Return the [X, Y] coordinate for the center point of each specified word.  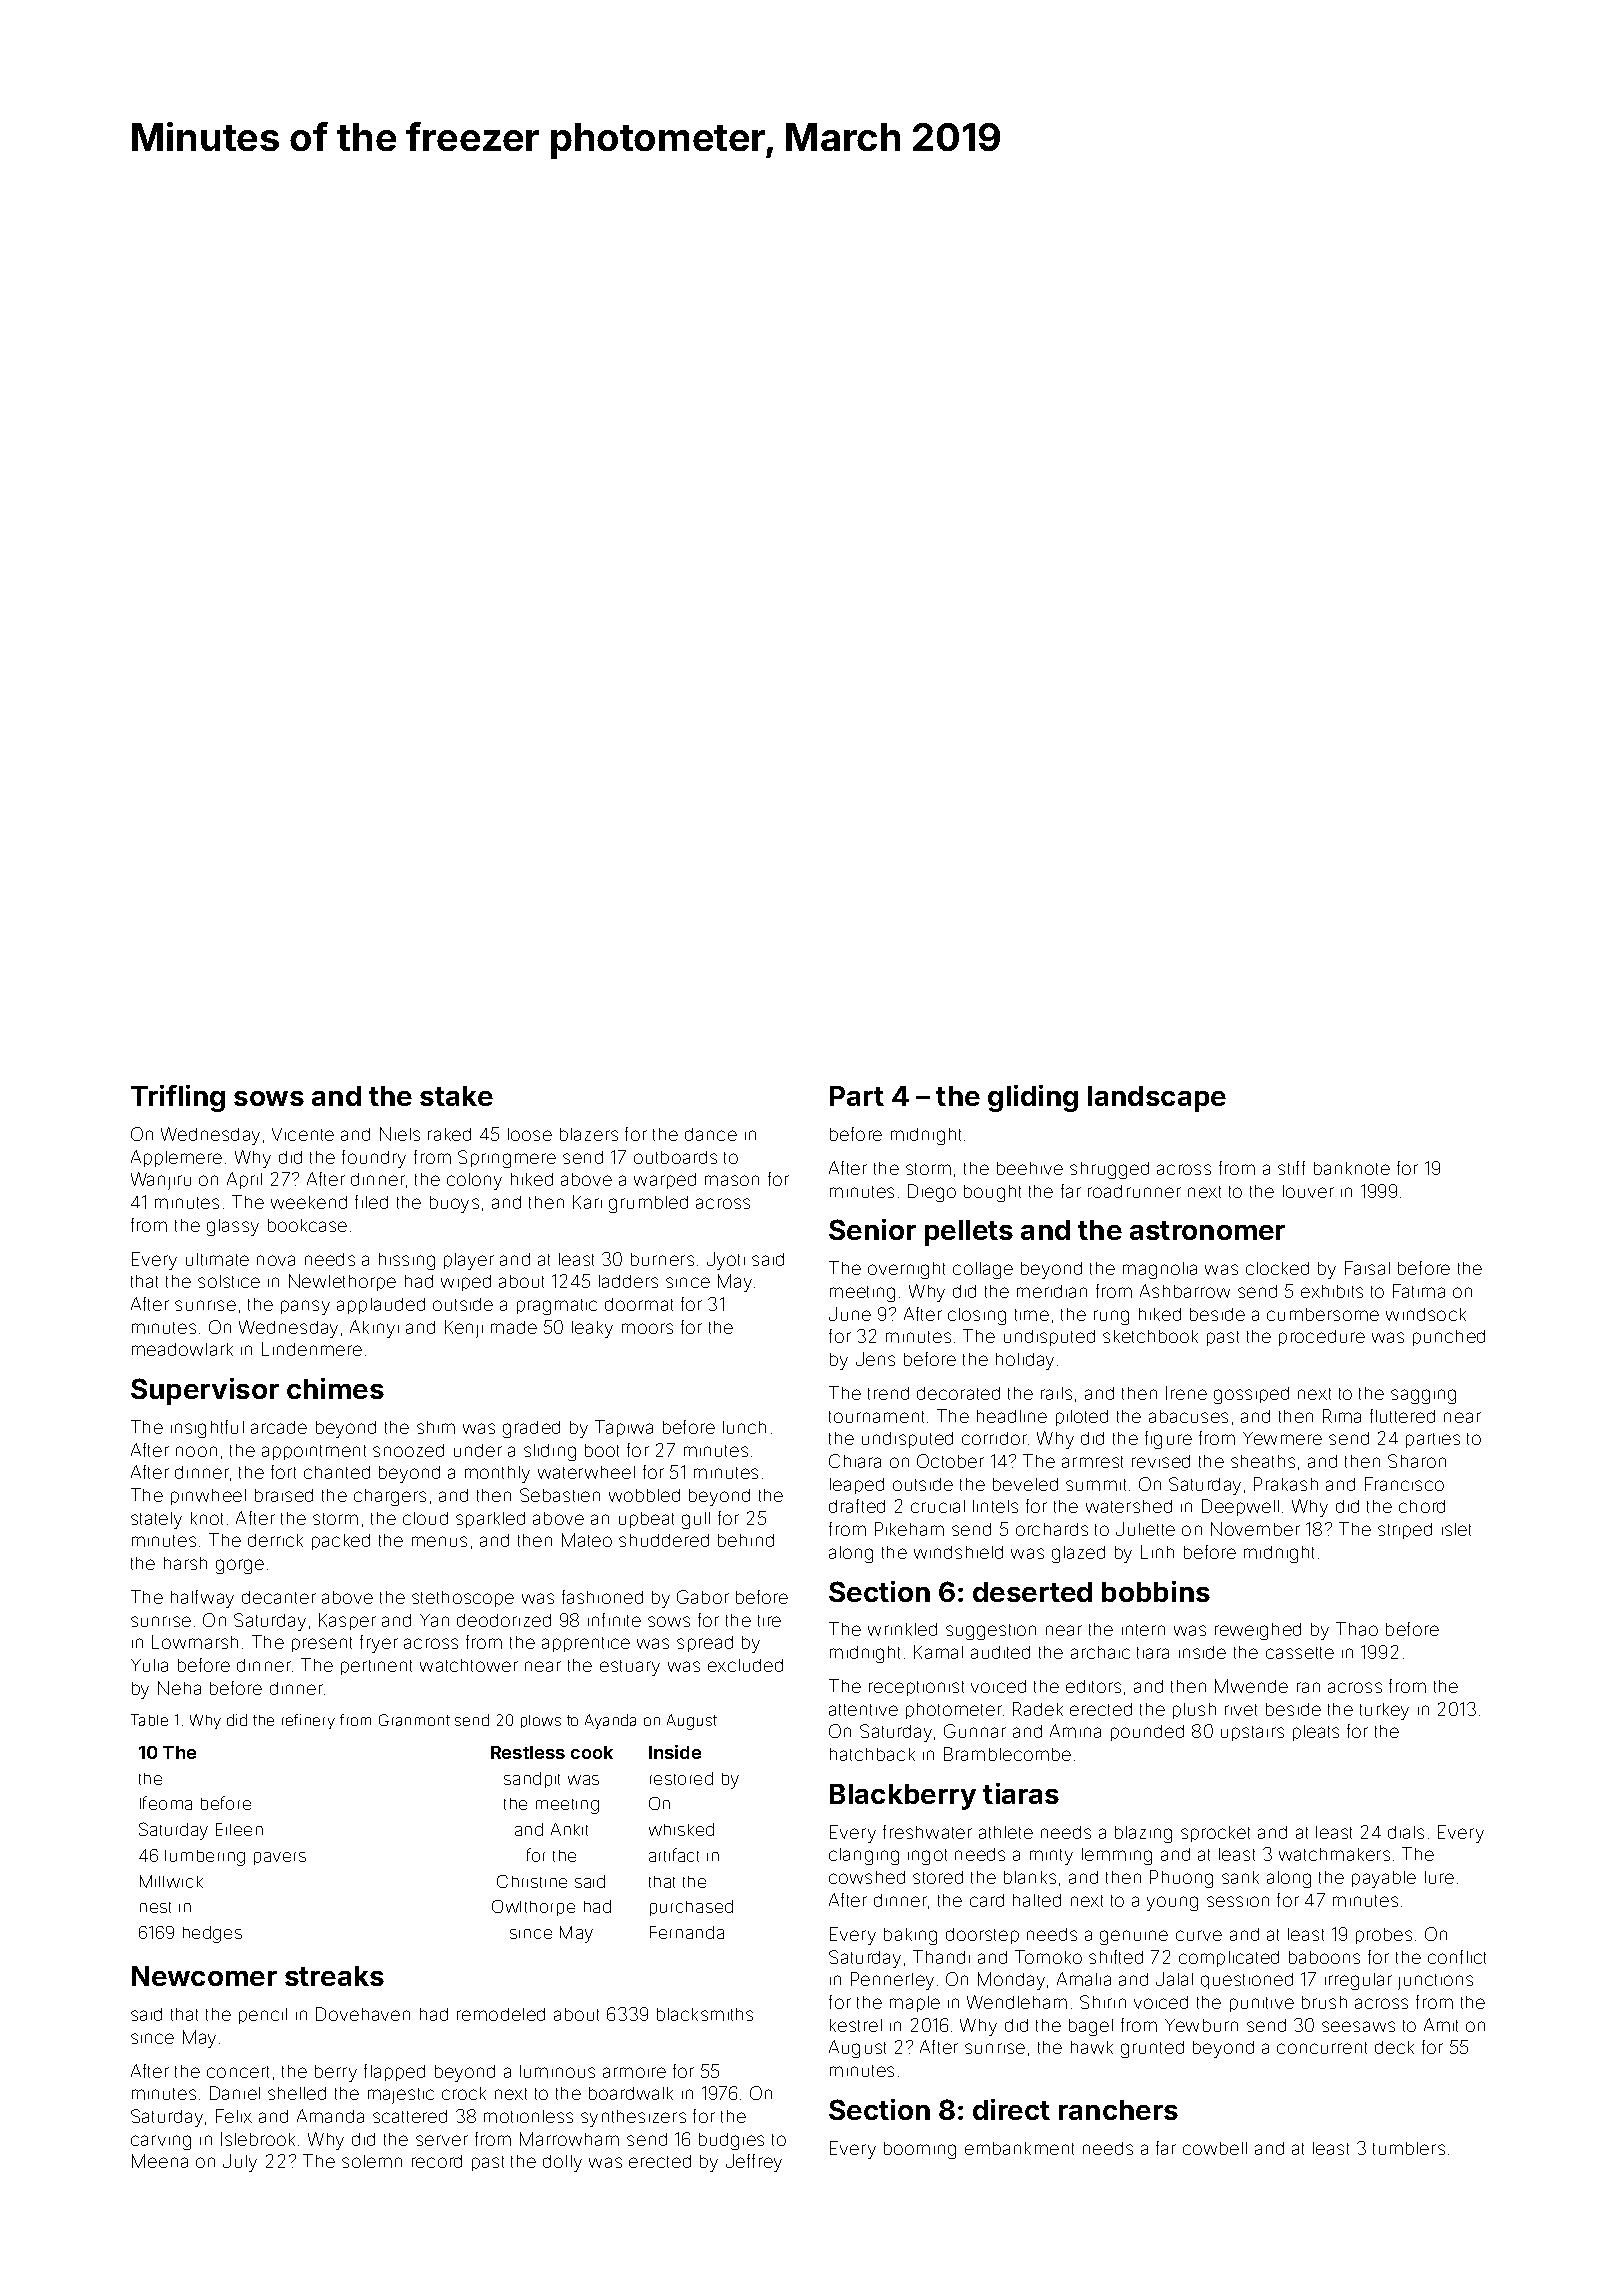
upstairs [1252, 1733]
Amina [1075, 1731]
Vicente [303, 1134]
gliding [1033, 1098]
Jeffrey [754, 2163]
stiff [1291, 1168]
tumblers [1409, 2148]
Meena [160, 2161]
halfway [202, 1599]
